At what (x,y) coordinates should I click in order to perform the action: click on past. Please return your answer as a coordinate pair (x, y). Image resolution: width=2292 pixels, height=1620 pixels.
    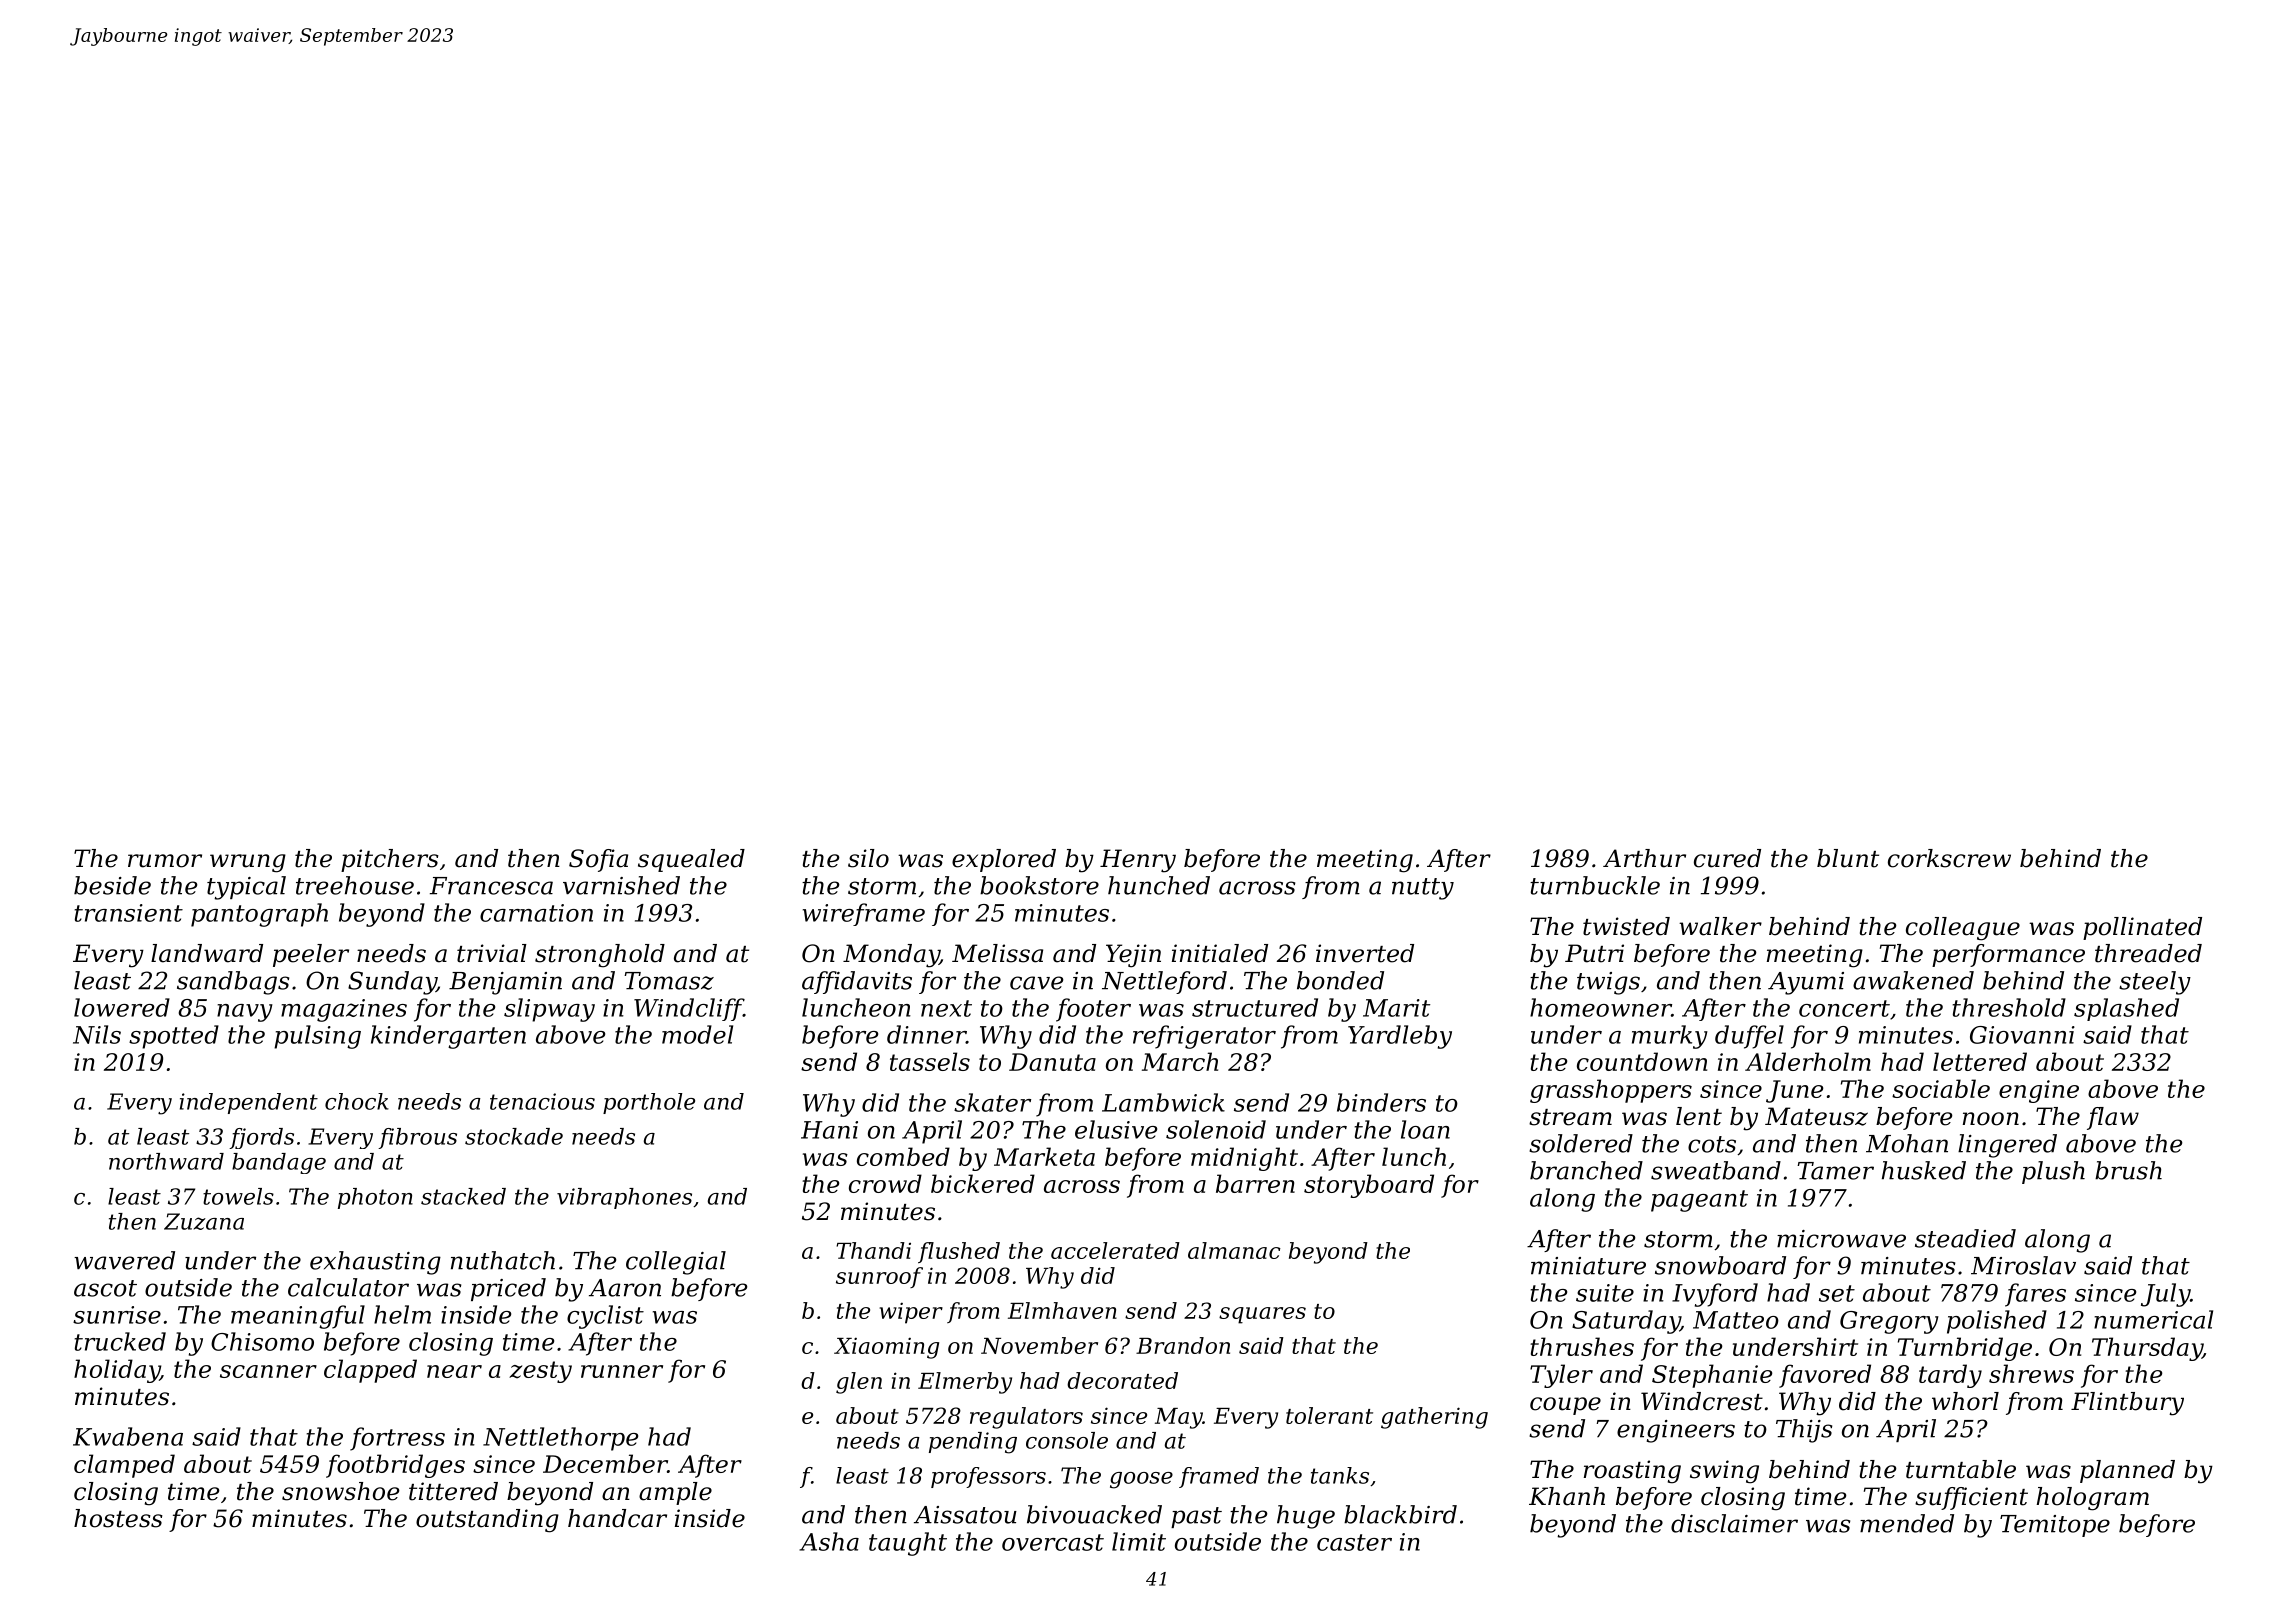
    Looking at the image, I should click on (1196, 1517).
